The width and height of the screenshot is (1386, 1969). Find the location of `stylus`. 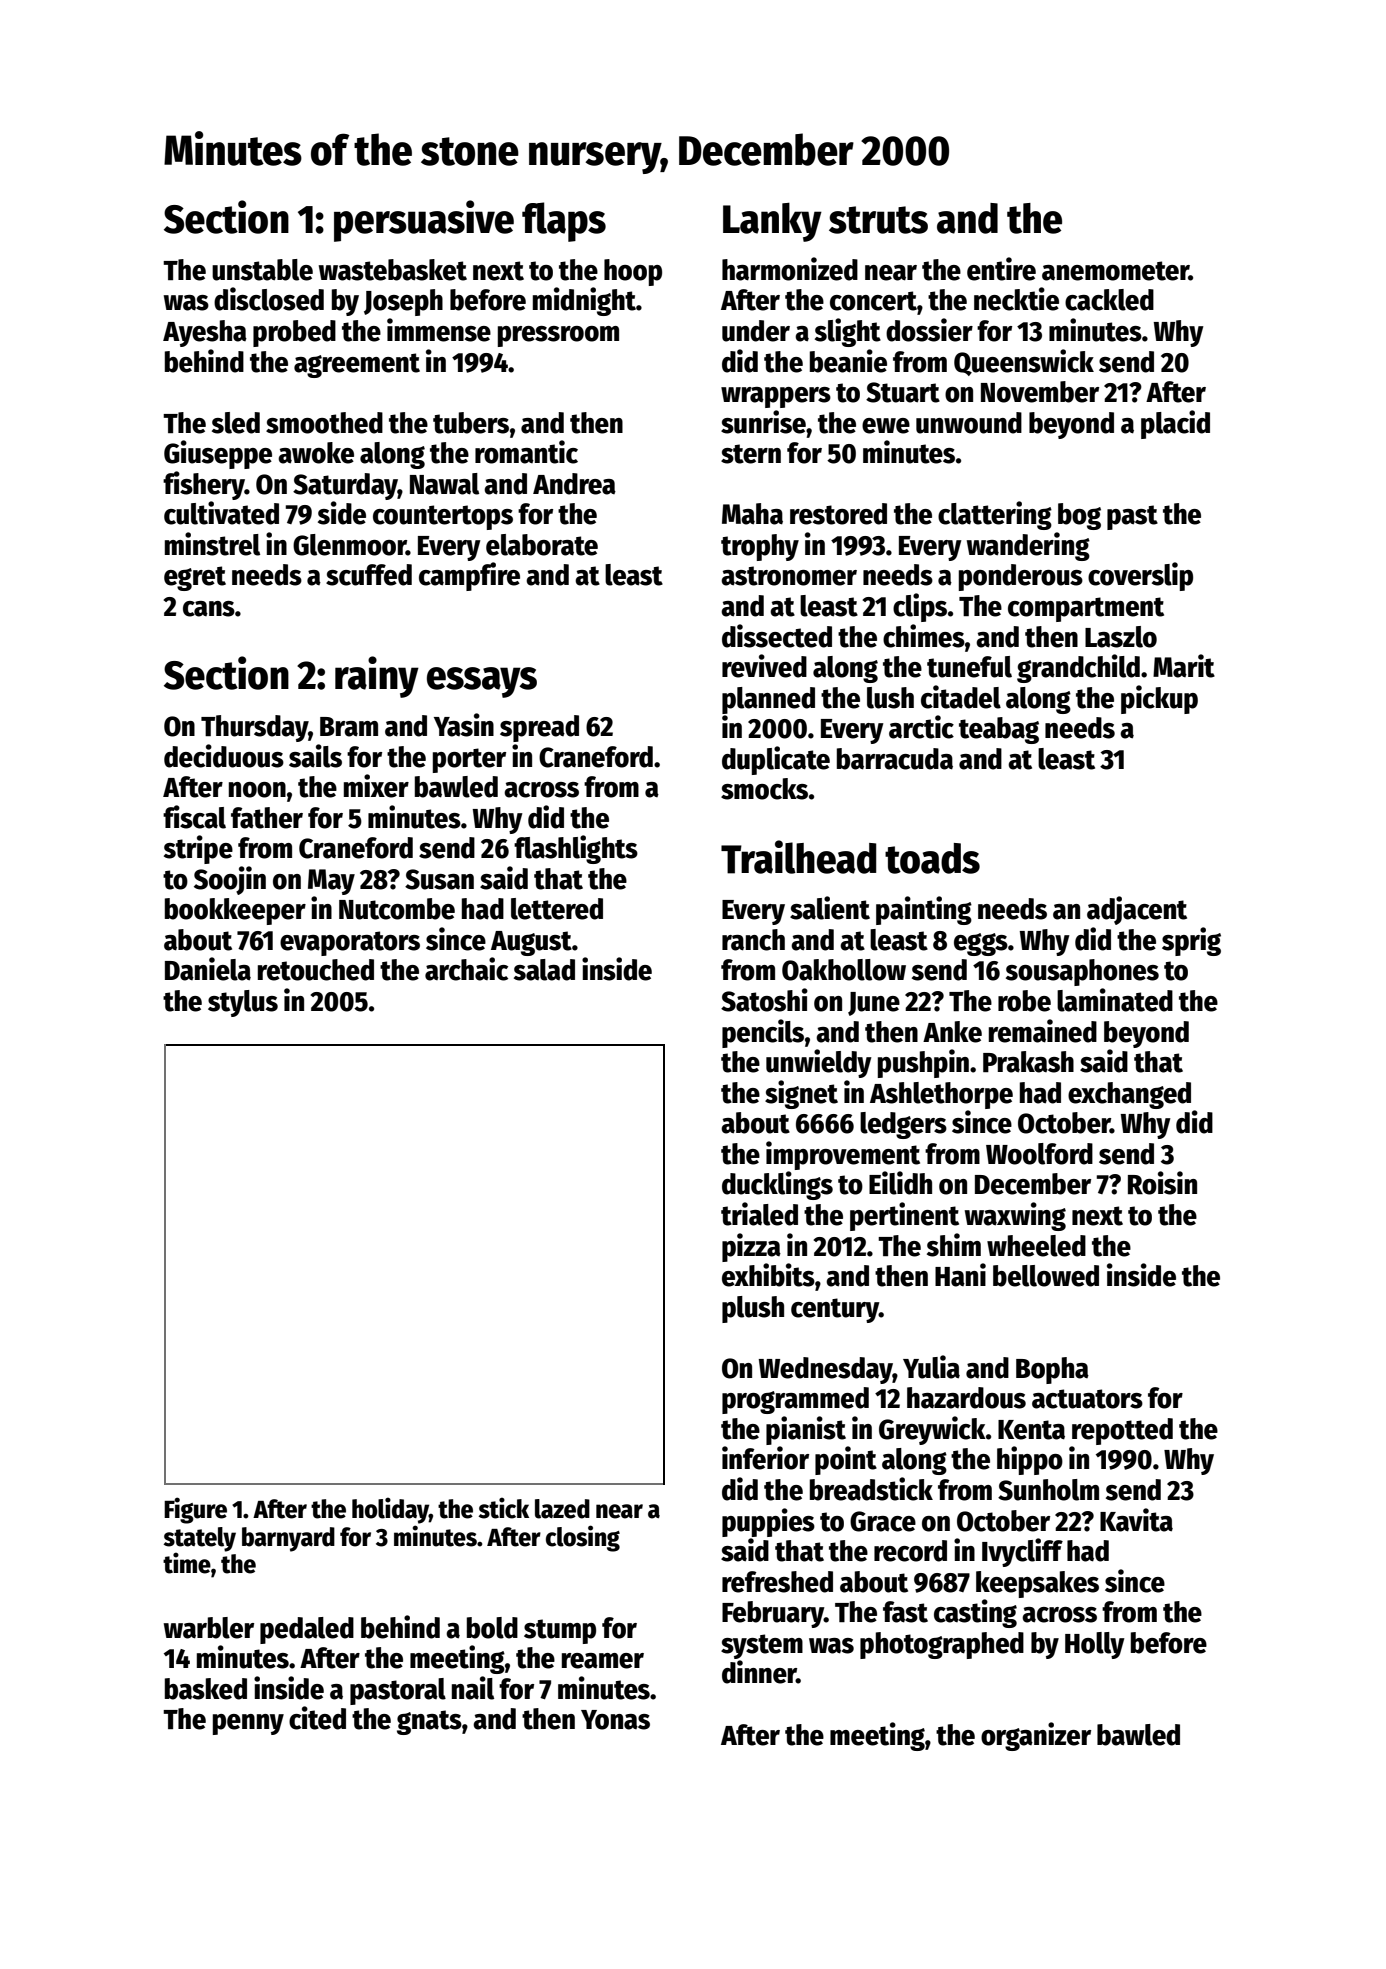

stylus is located at coordinates (243, 1003).
